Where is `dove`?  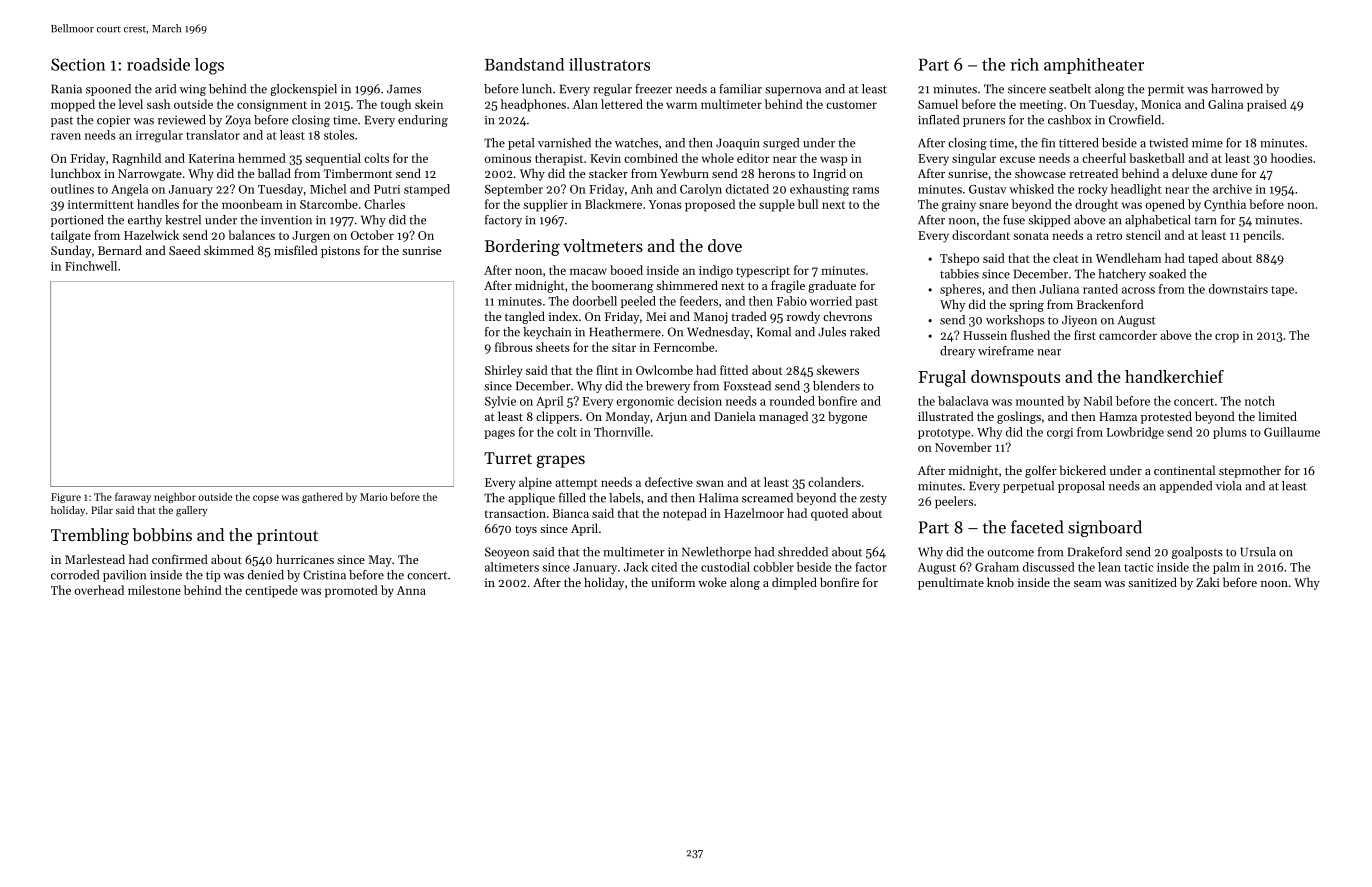
dove is located at coordinates (725, 245).
